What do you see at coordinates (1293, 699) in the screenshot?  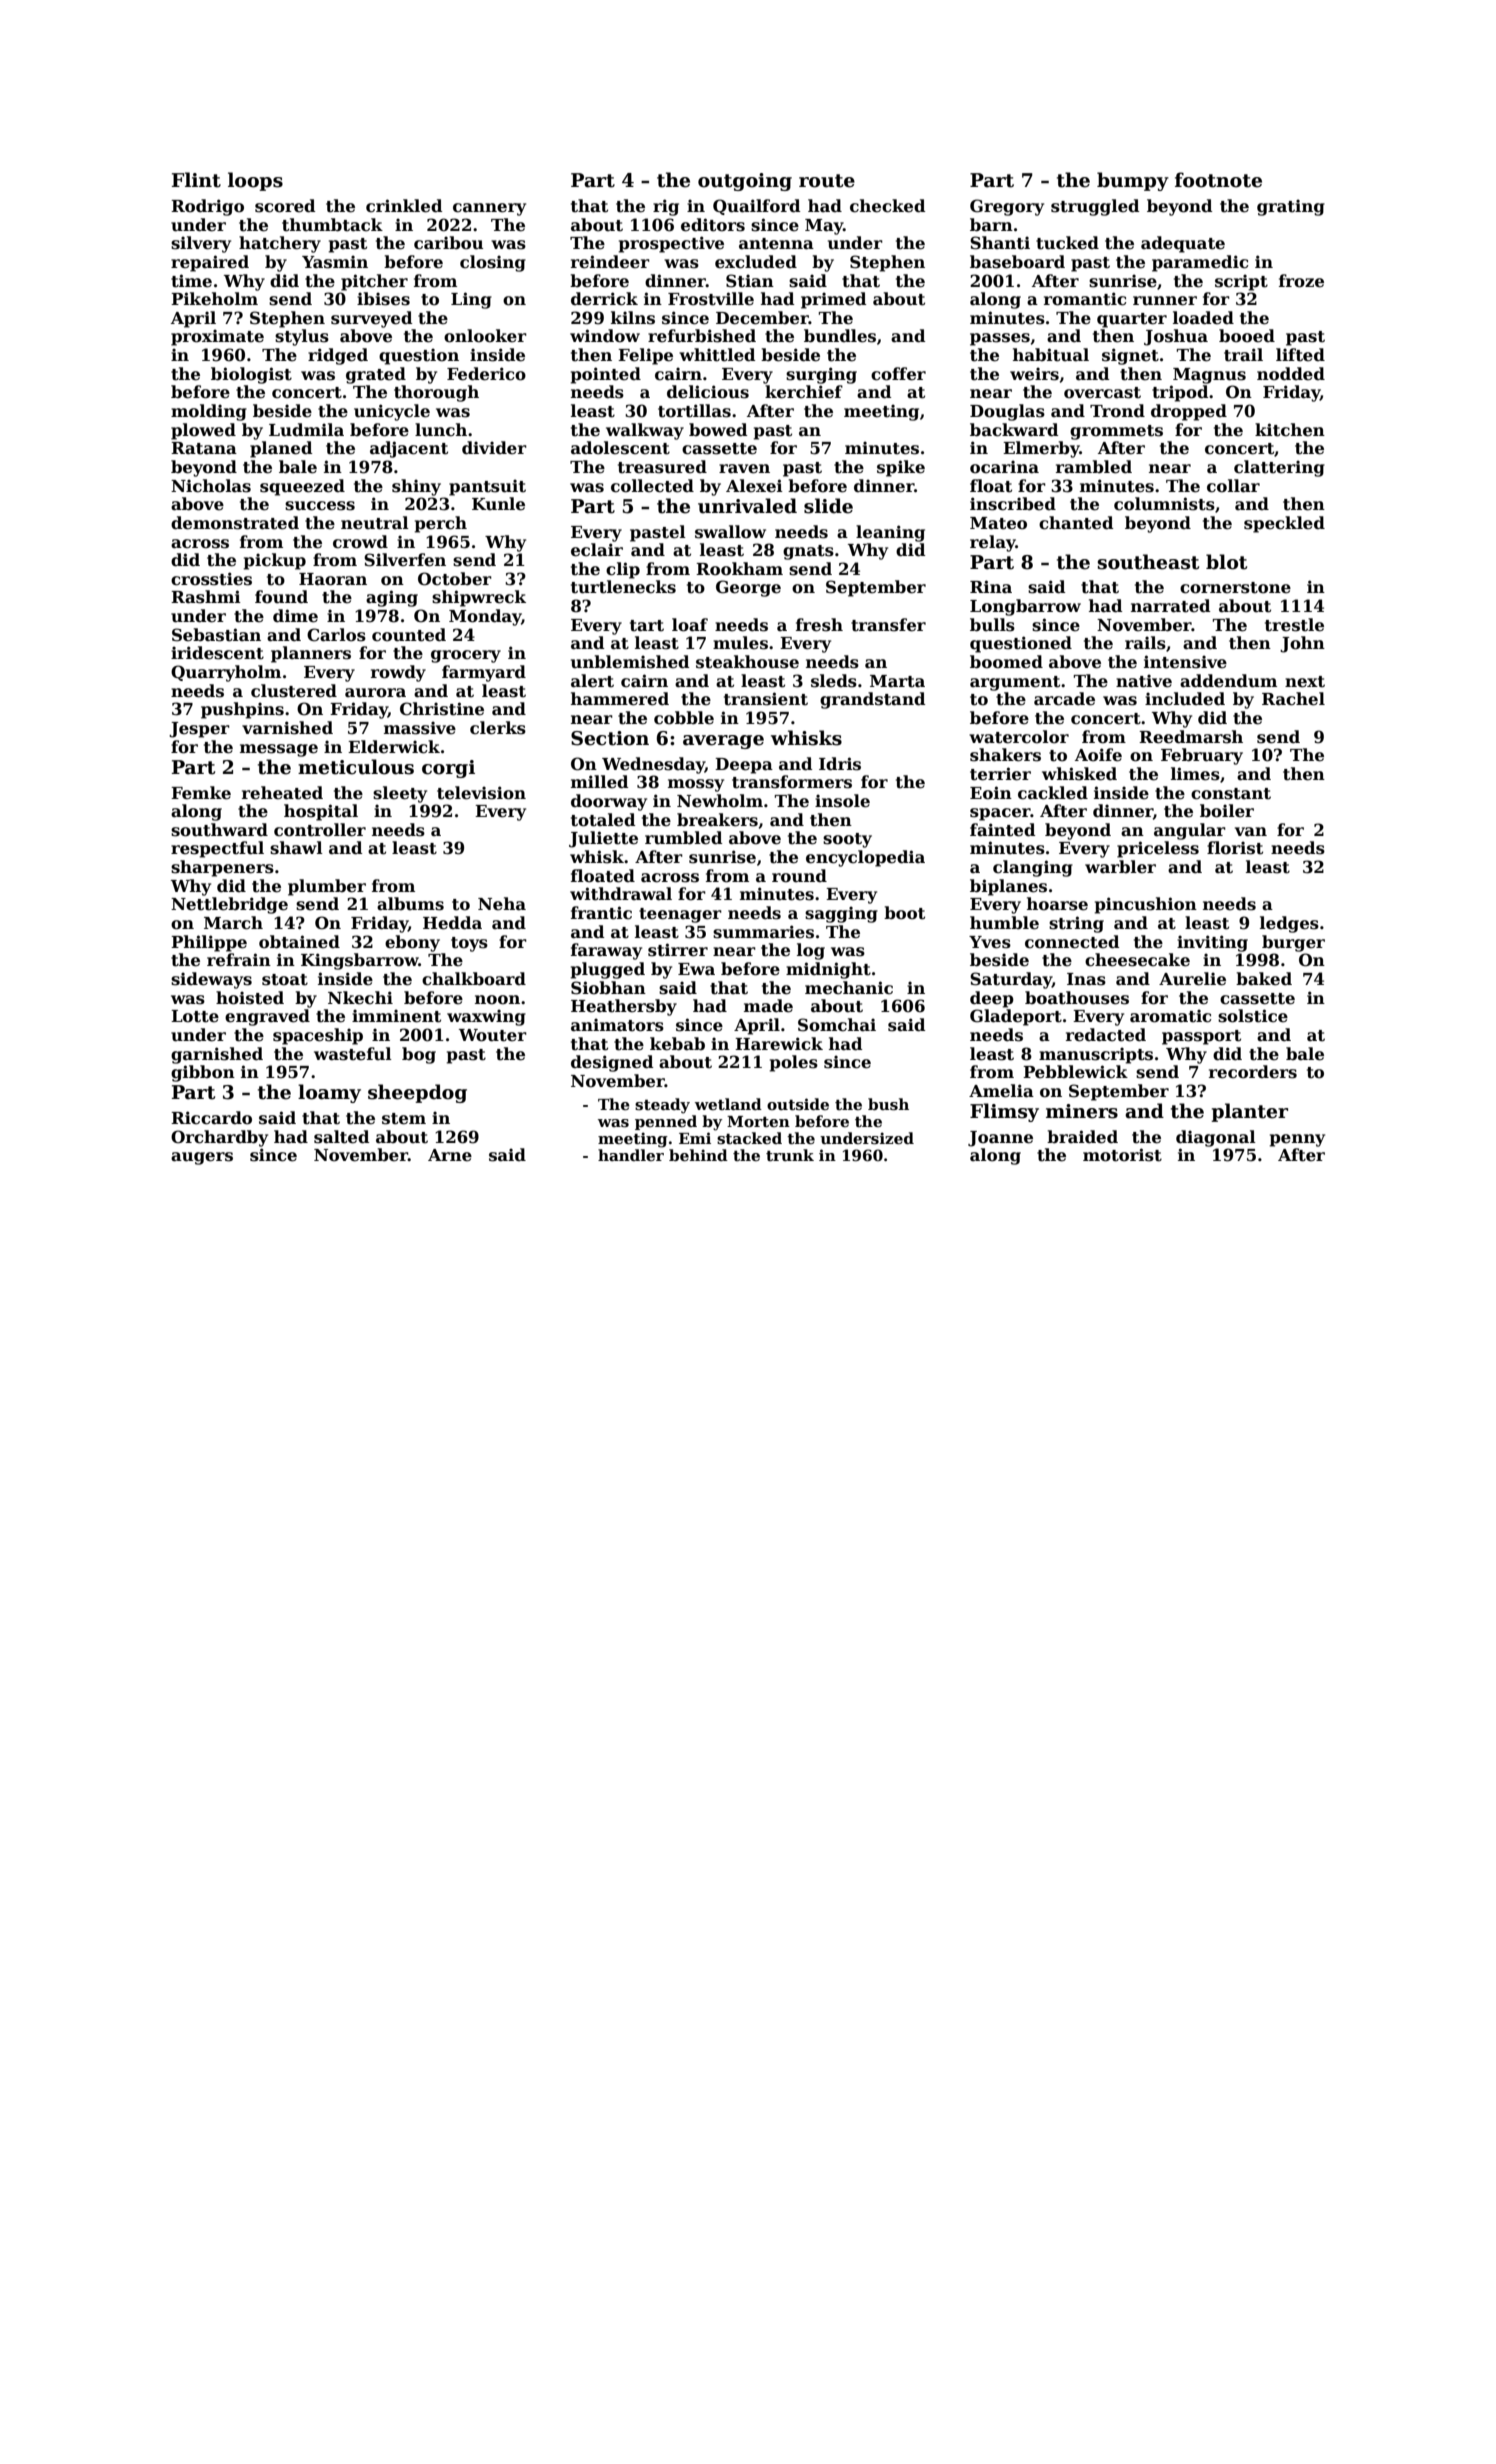 I see `Rachel` at bounding box center [1293, 699].
